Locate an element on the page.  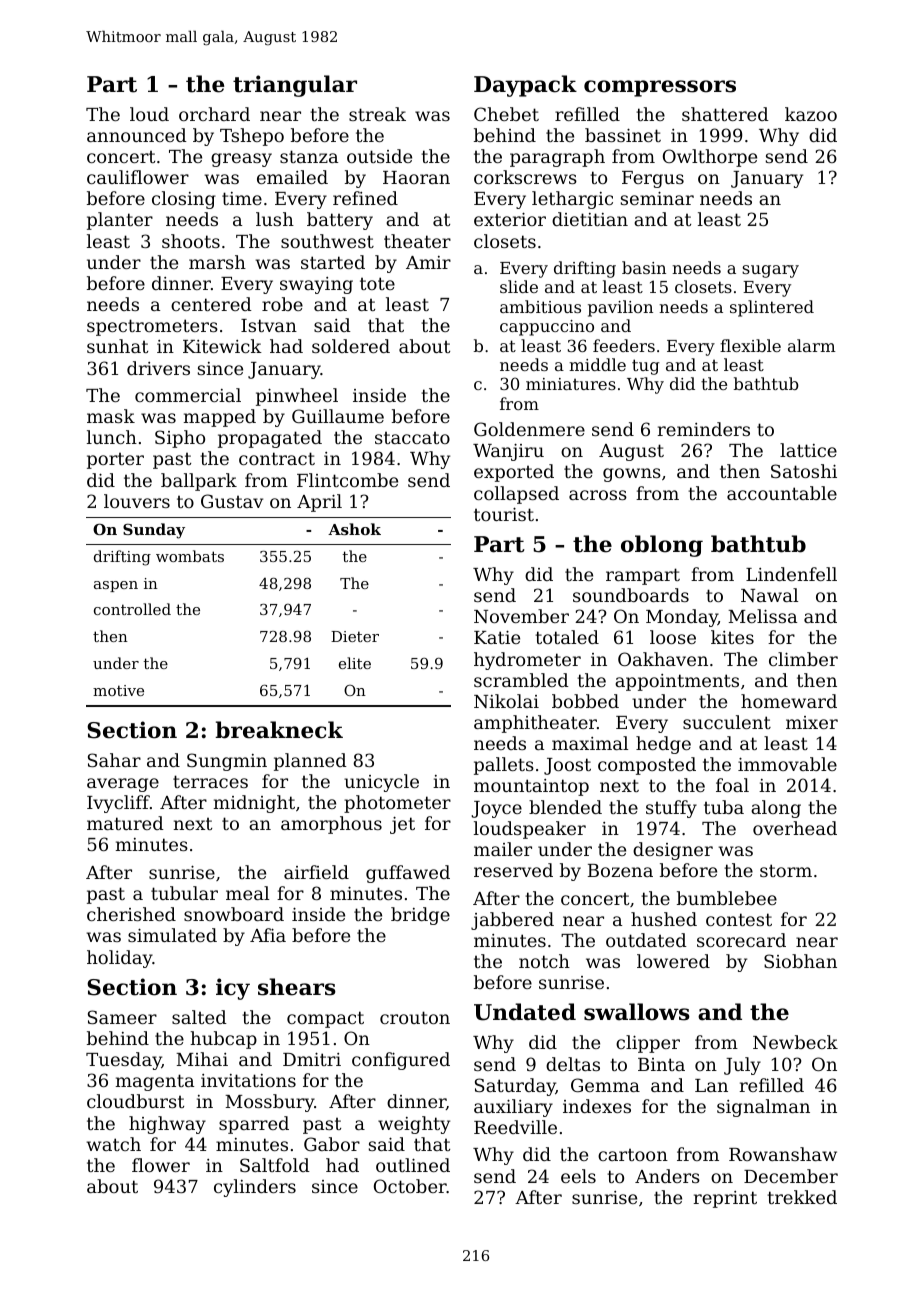
sunhat is located at coordinates (117, 346).
